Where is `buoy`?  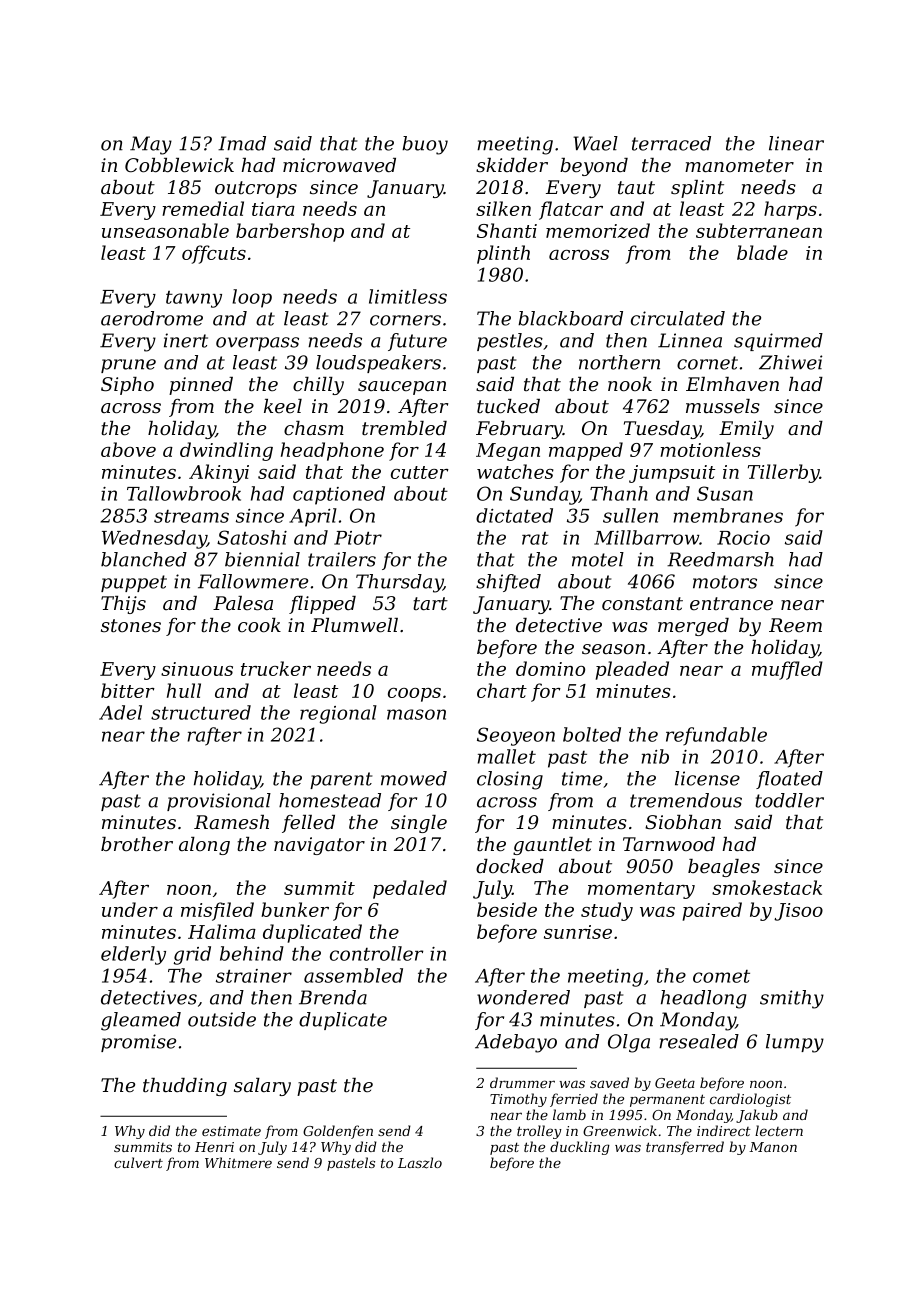
buoy is located at coordinates (425, 145).
